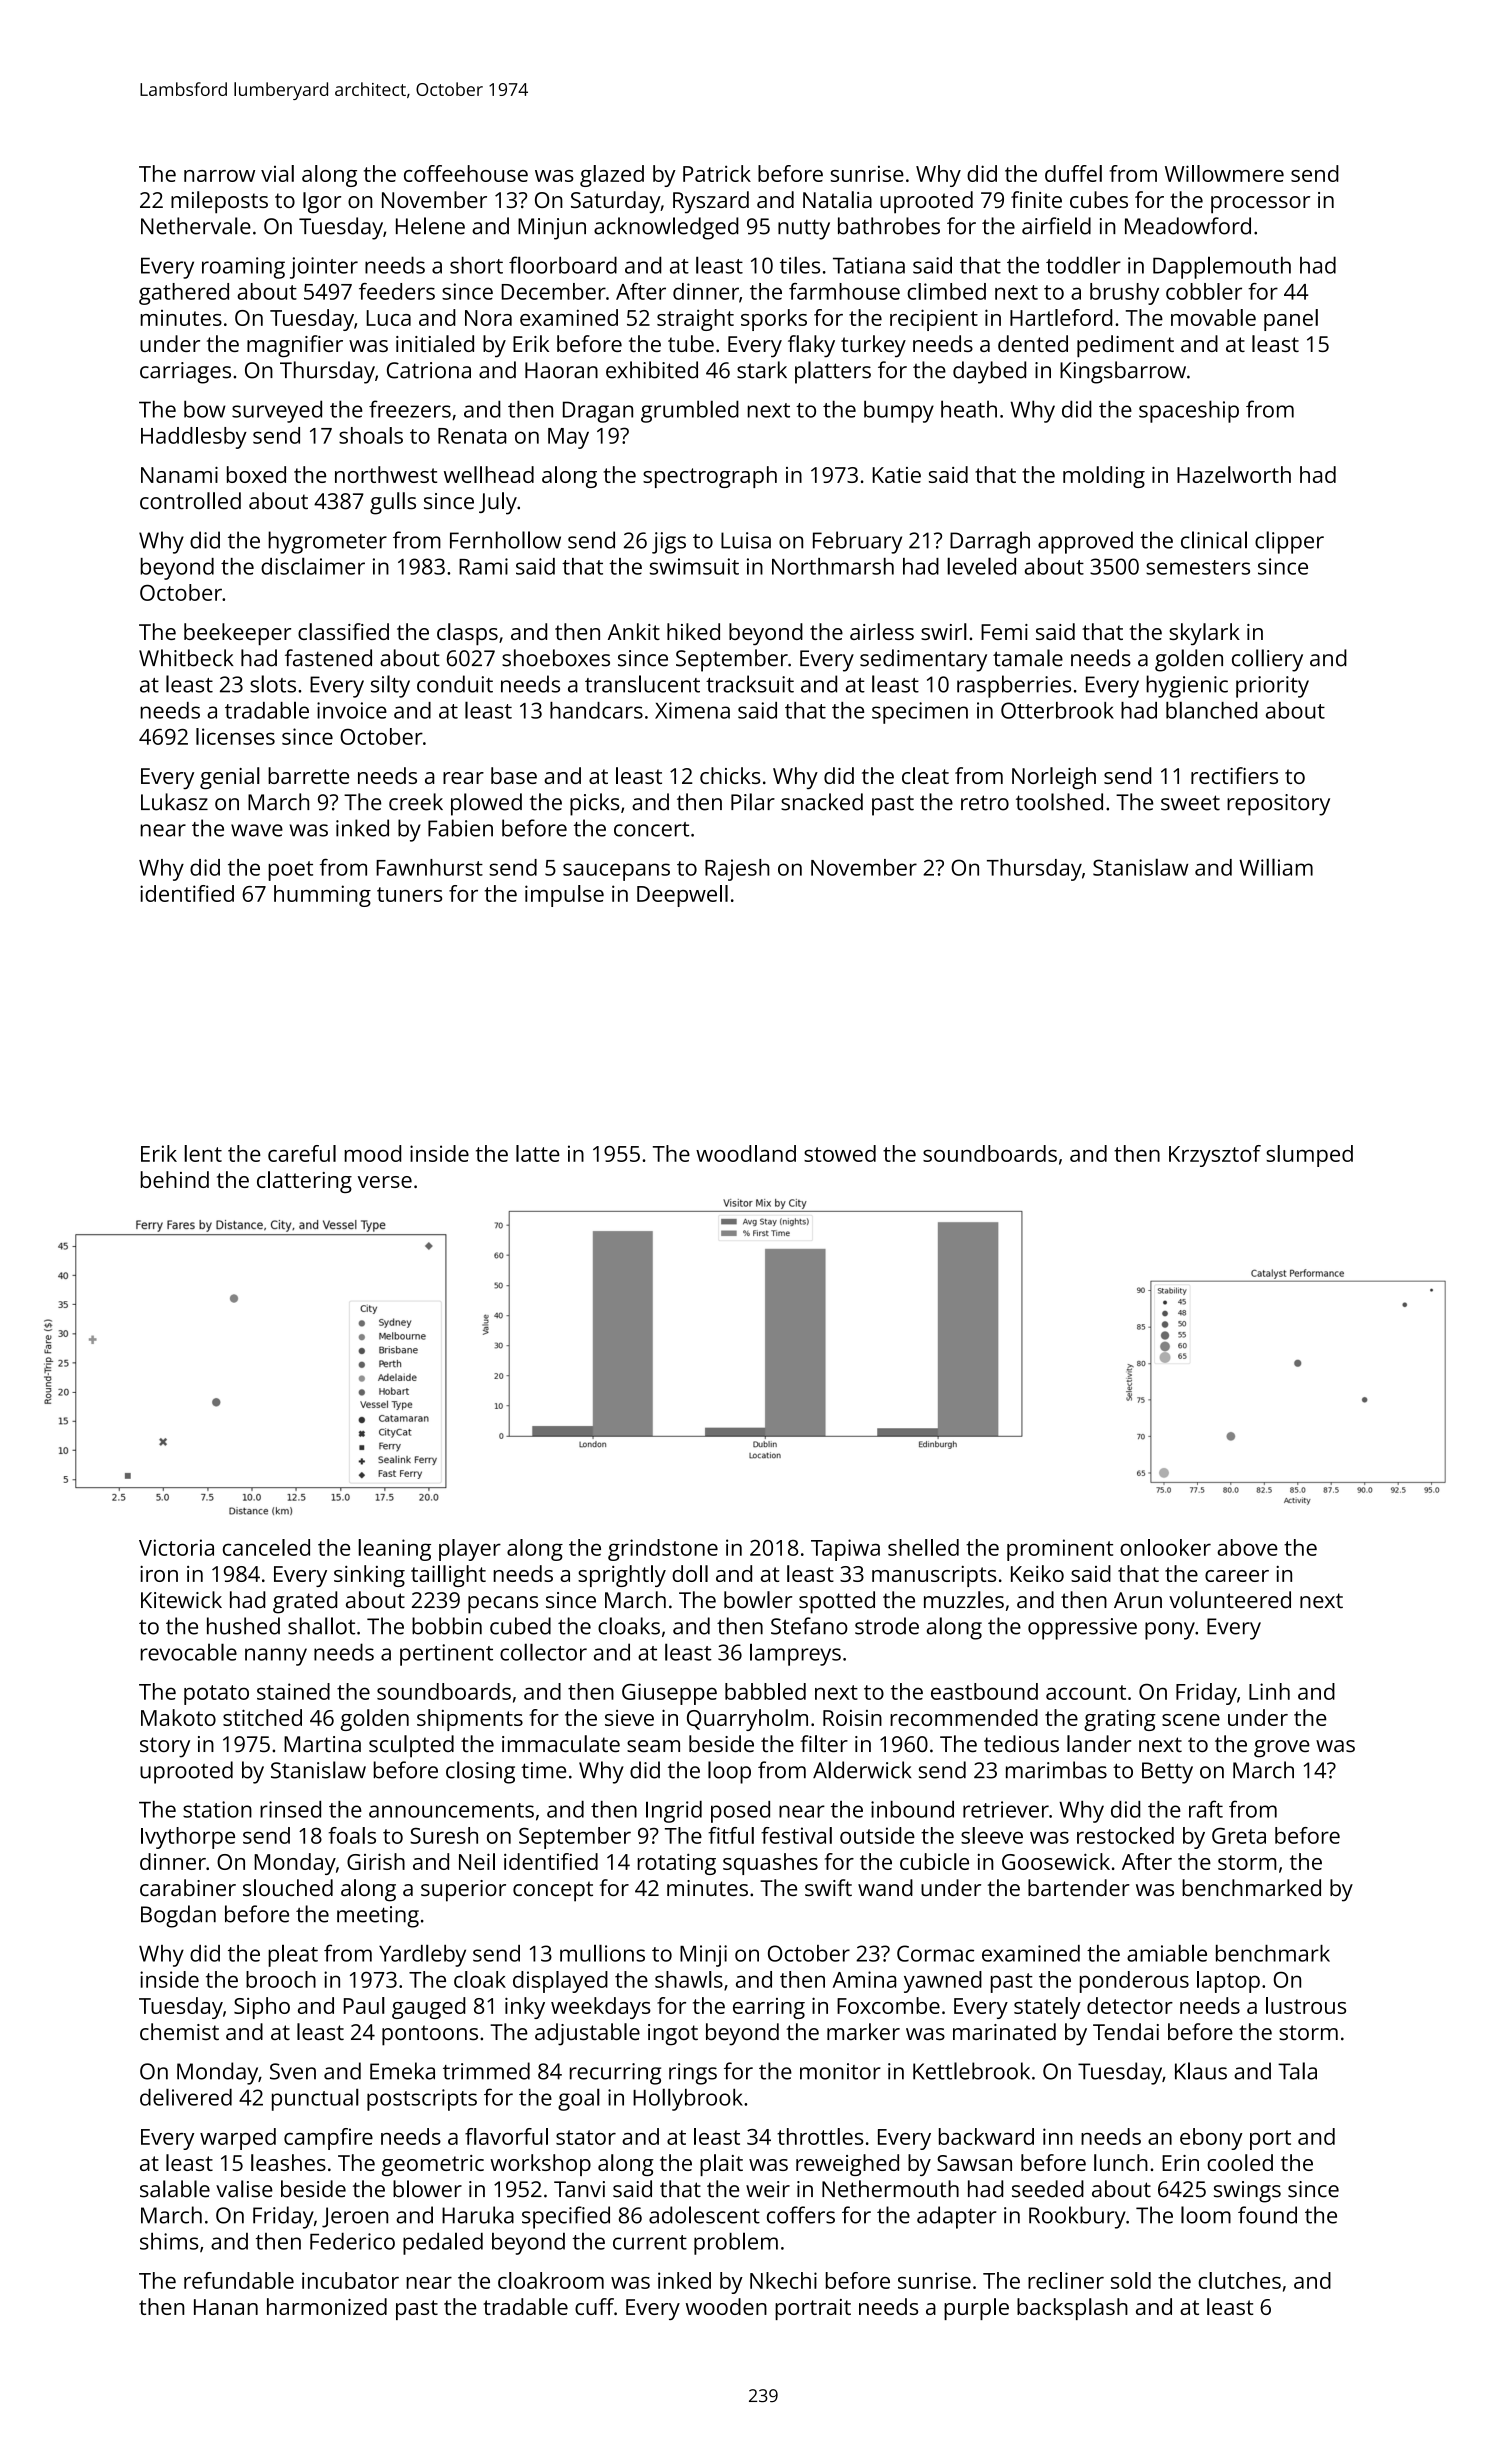 This screenshot has width=1496, height=2464. I want to click on grove, so click(1282, 1749).
